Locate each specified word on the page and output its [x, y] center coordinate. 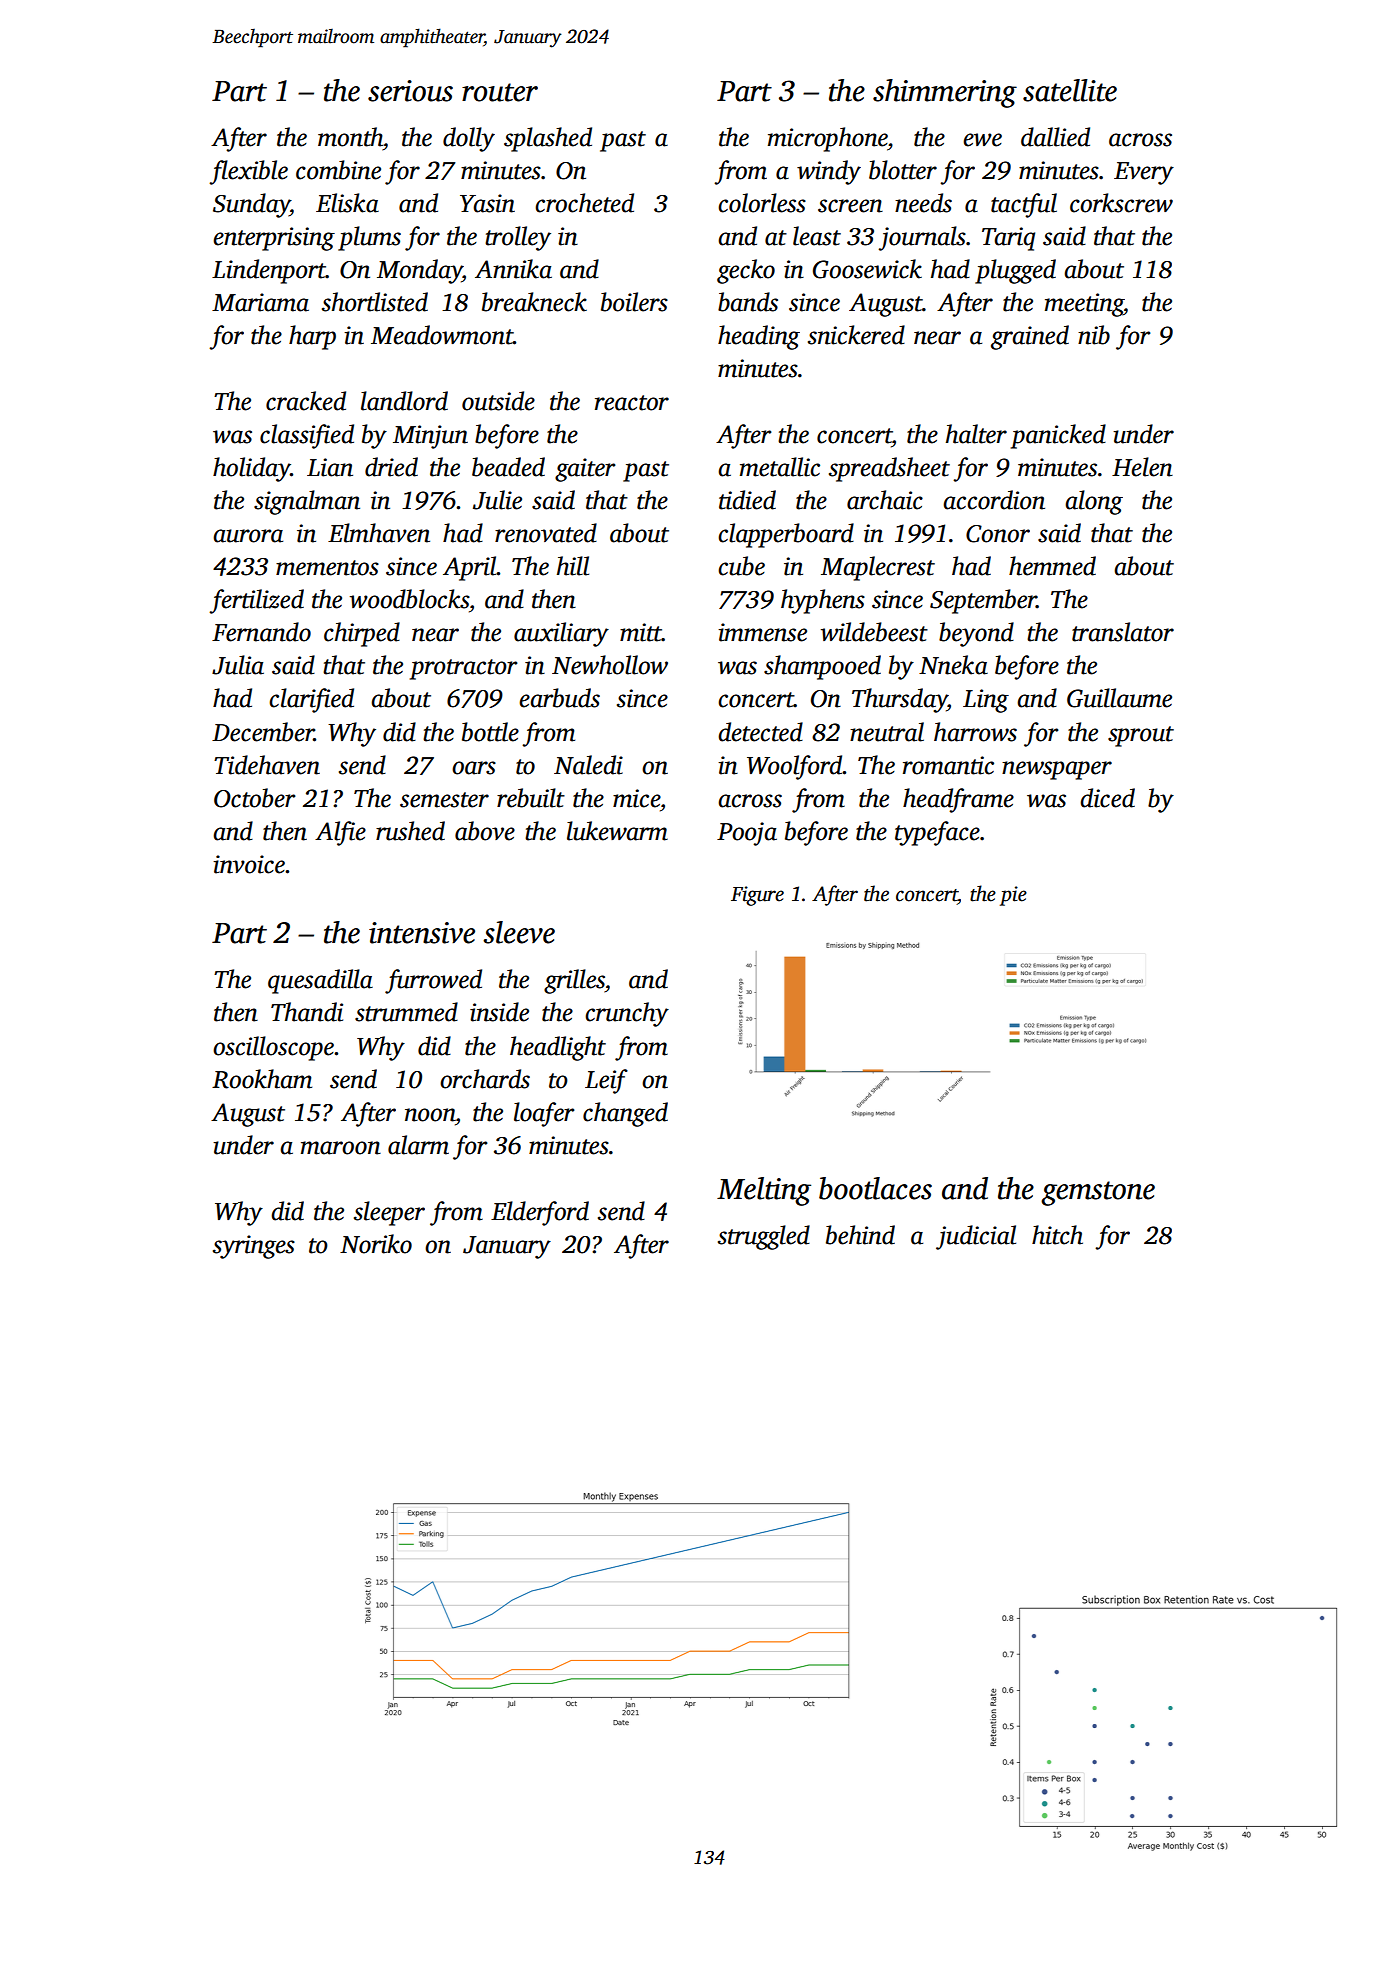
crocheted [584, 203]
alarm [418, 1145]
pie [1013, 896]
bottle [490, 732]
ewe [982, 140]
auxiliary [561, 634]
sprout [1141, 736]
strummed [406, 1012]
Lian [330, 467]
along [1094, 502]
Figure [757, 896]
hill [573, 566]
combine [338, 170]
